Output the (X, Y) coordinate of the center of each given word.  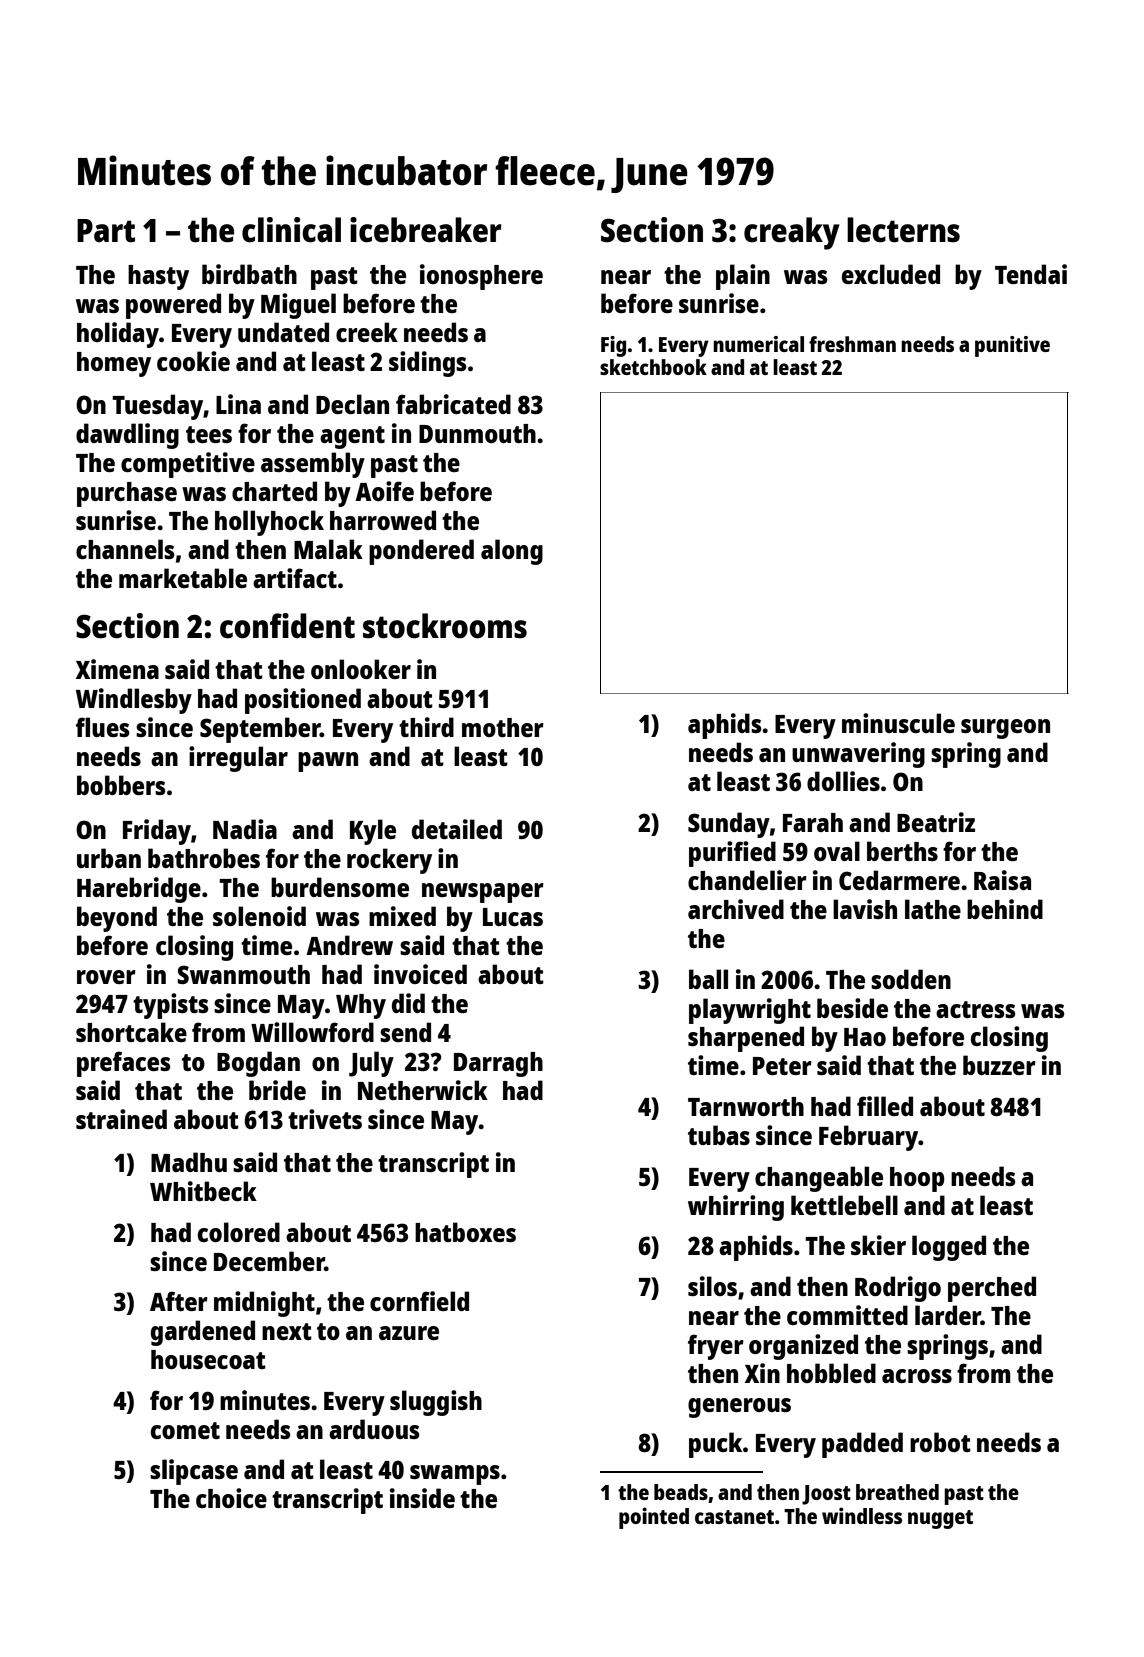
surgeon (1005, 729)
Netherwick (423, 1090)
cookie (193, 361)
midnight (264, 1304)
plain (743, 277)
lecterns (903, 230)
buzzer (999, 1065)
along (512, 552)
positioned (303, 701)
